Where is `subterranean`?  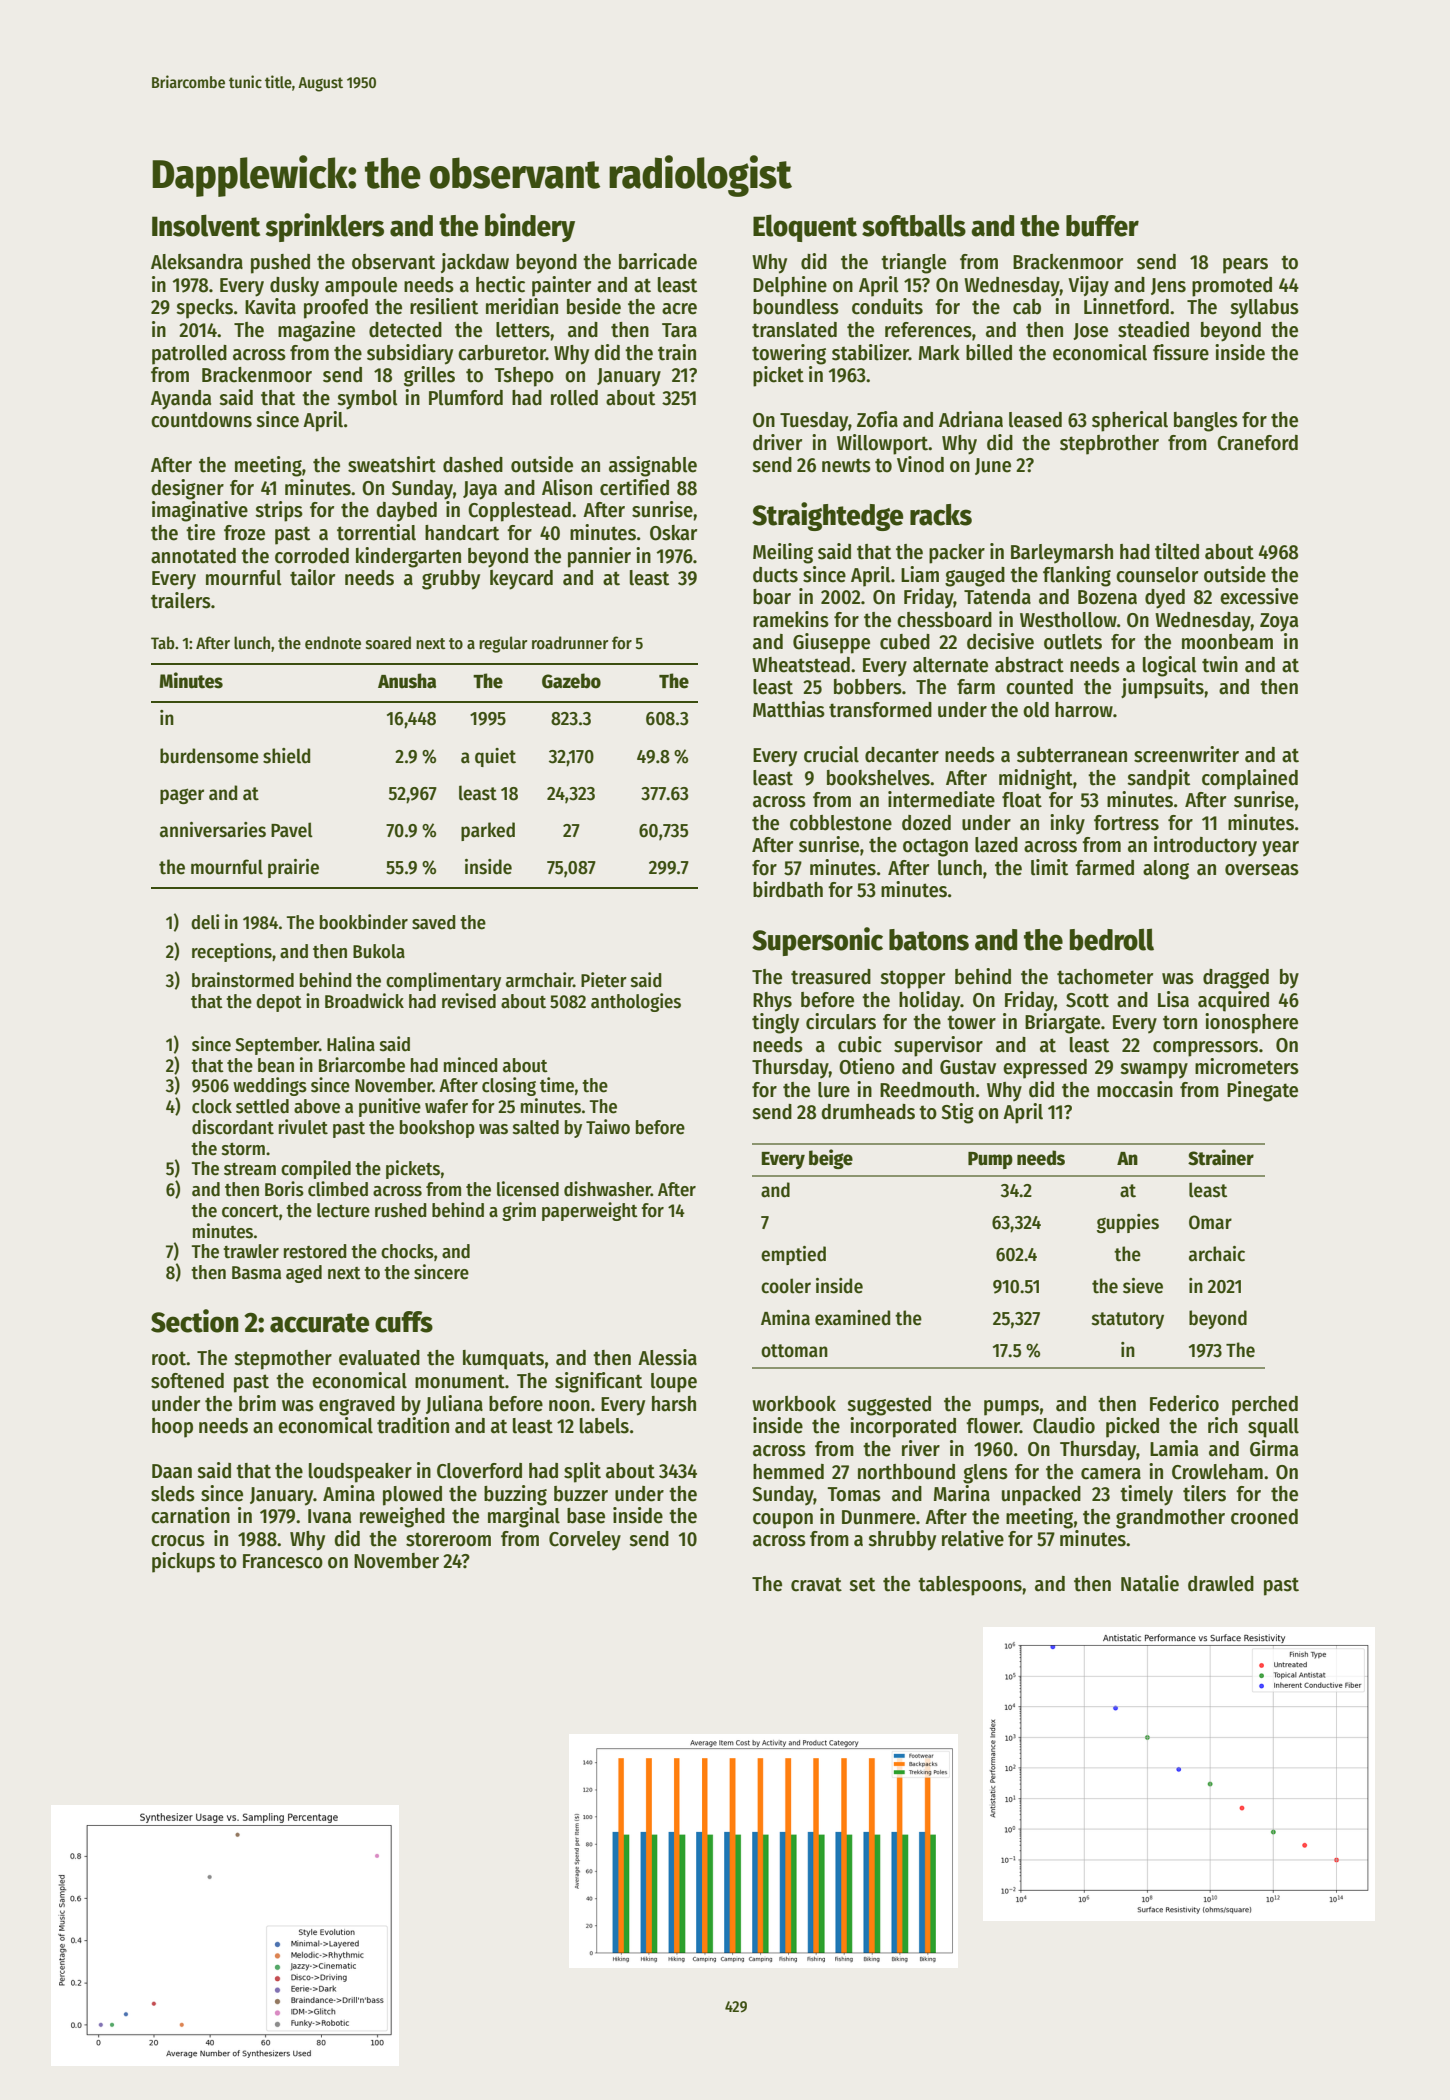 subterranean is located at coordinates (1072, 755).
